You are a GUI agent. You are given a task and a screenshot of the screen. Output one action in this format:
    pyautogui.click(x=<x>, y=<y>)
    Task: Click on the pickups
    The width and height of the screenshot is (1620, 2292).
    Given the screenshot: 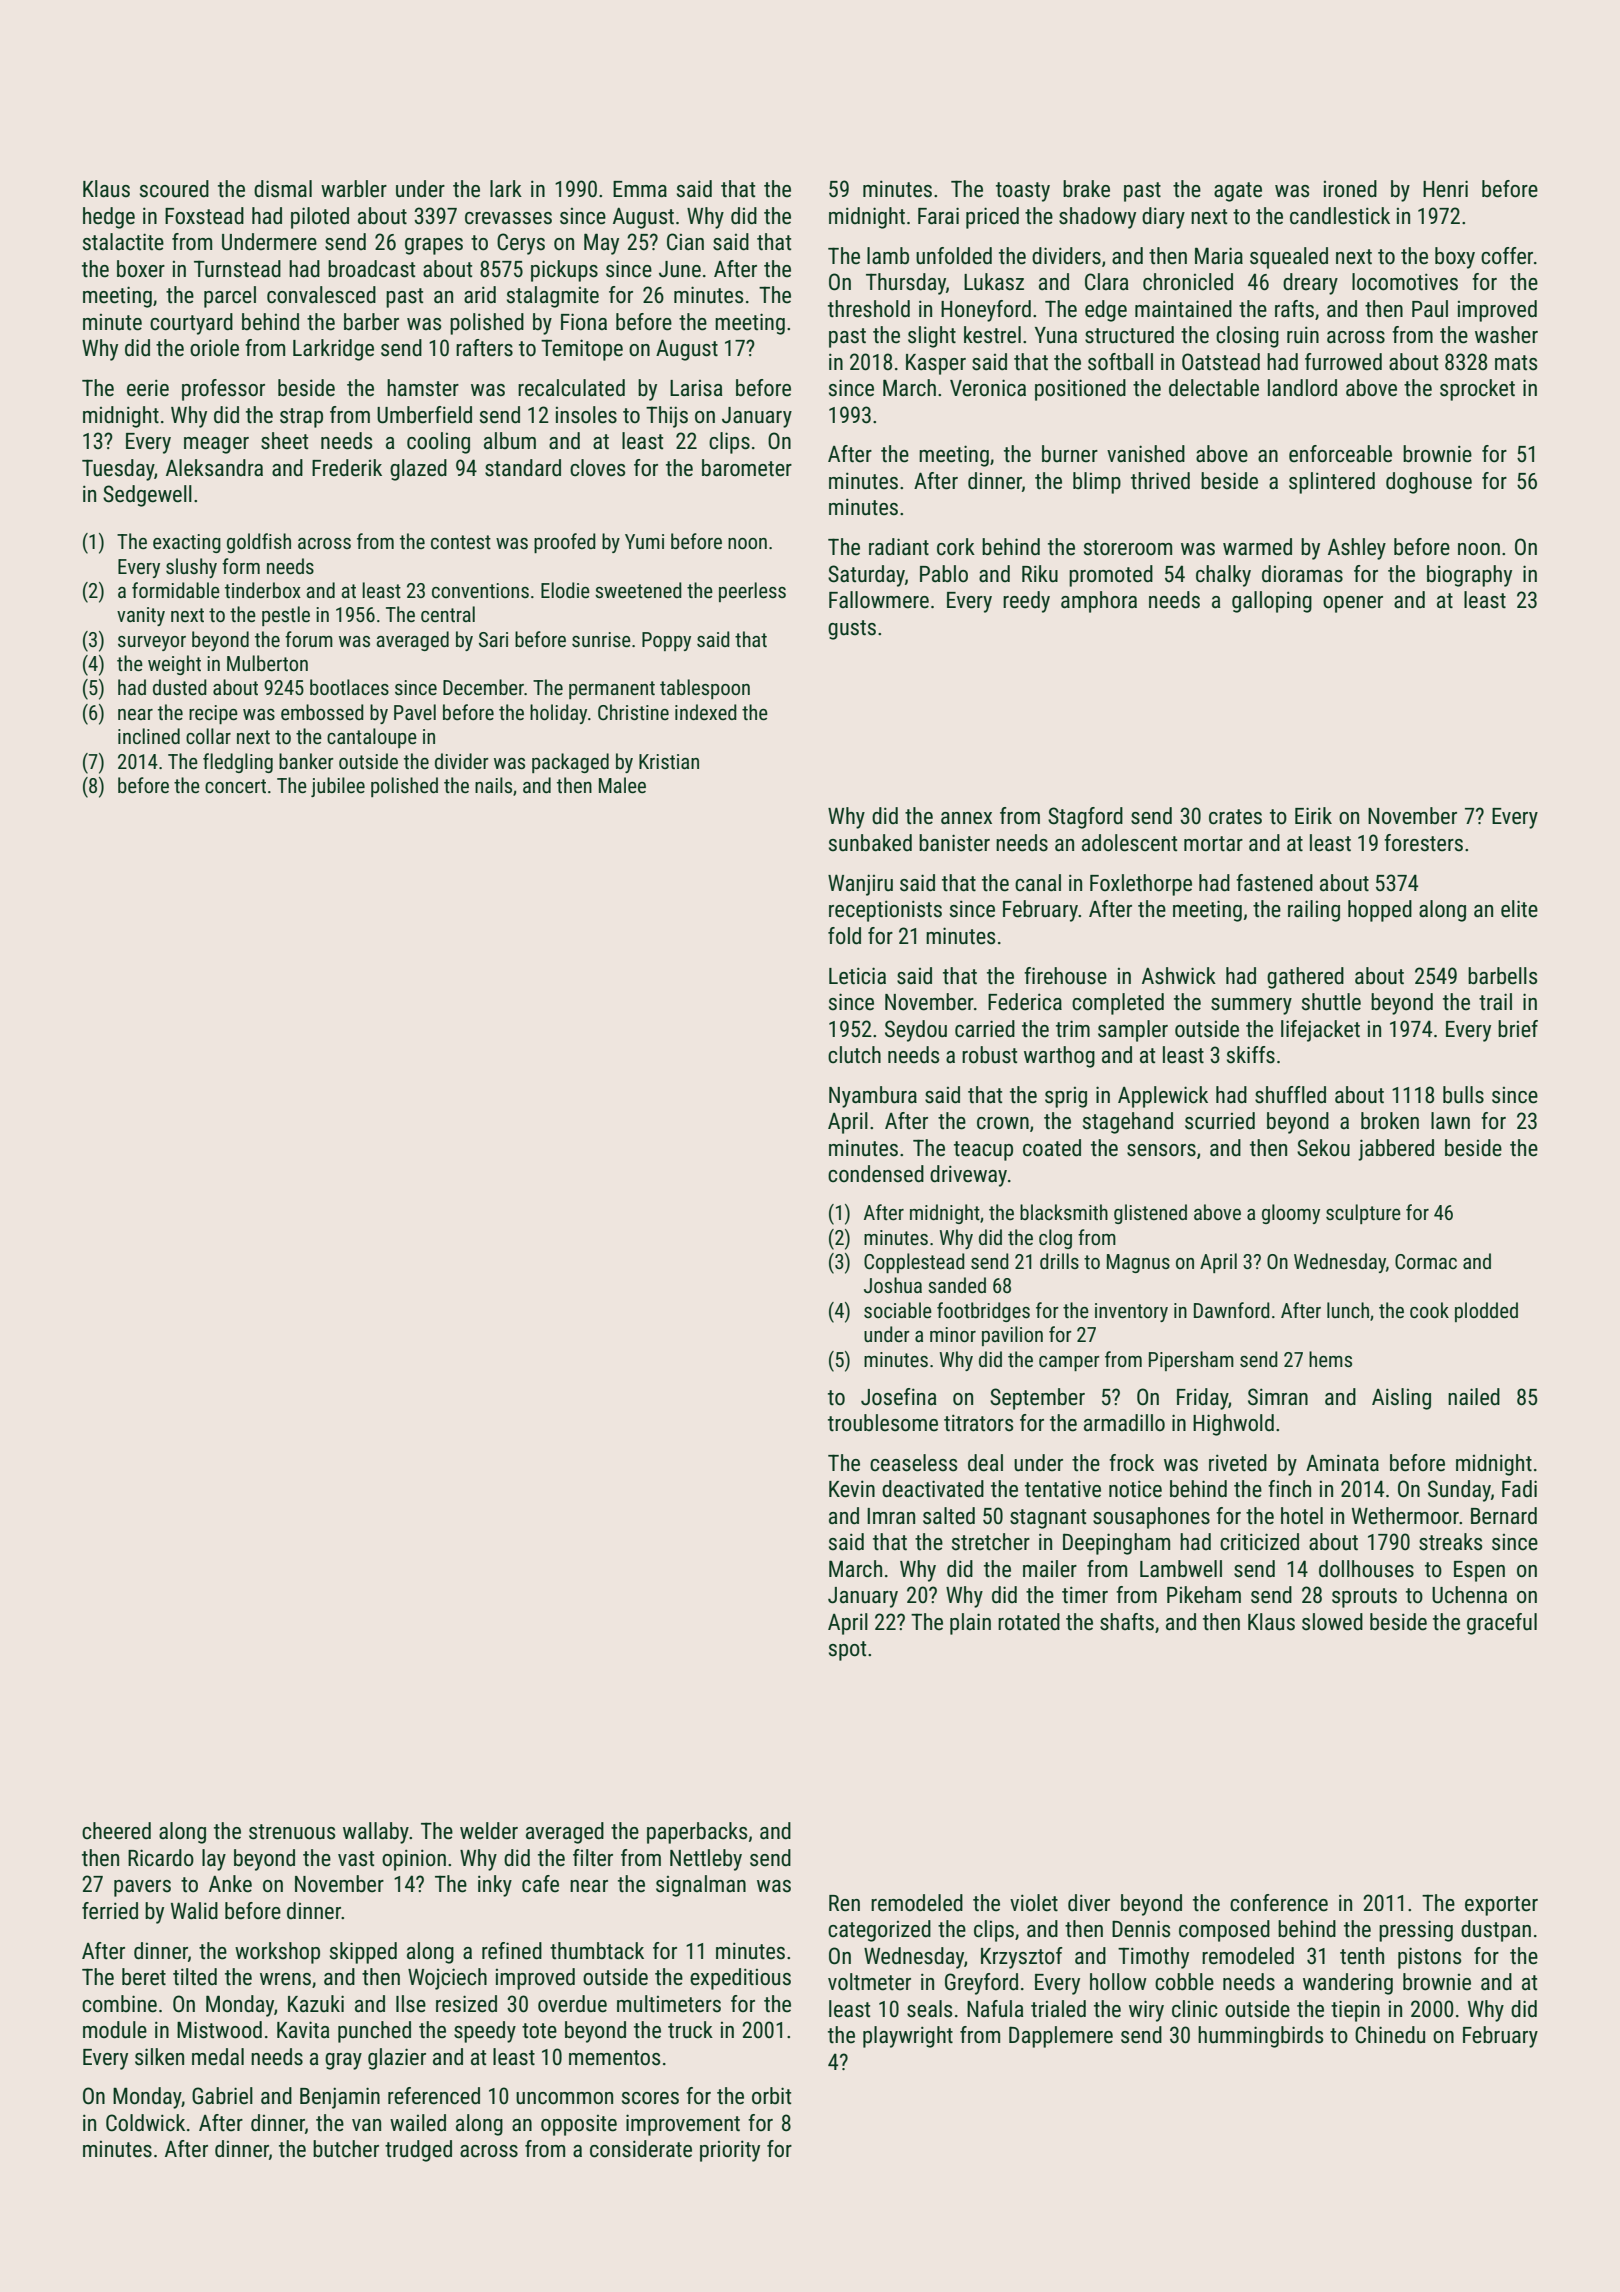 What is the action you would take?
    pyautogui.click(x=564, y=271)
